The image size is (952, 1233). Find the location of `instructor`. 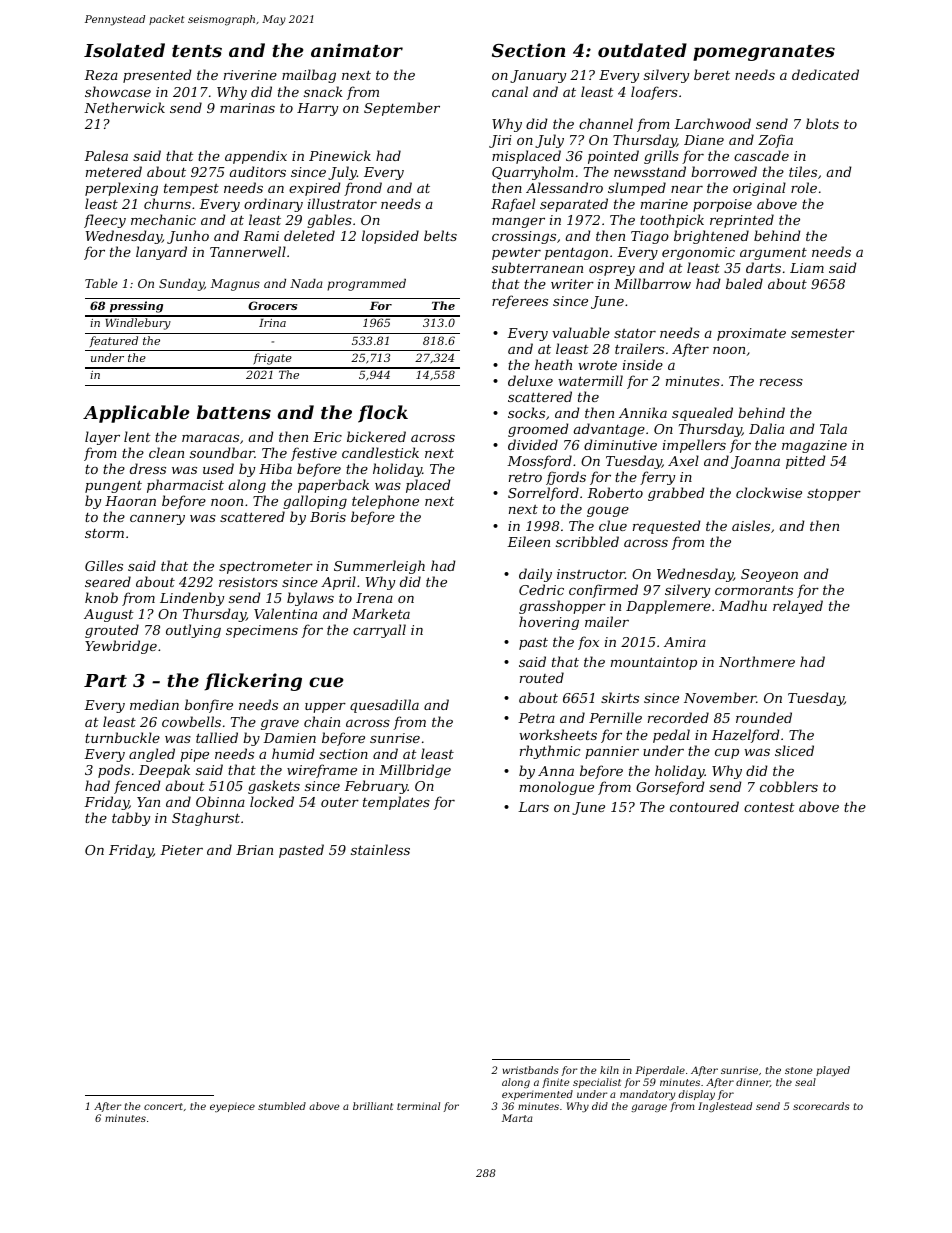

instructor is located at coordinates (591, 574).
